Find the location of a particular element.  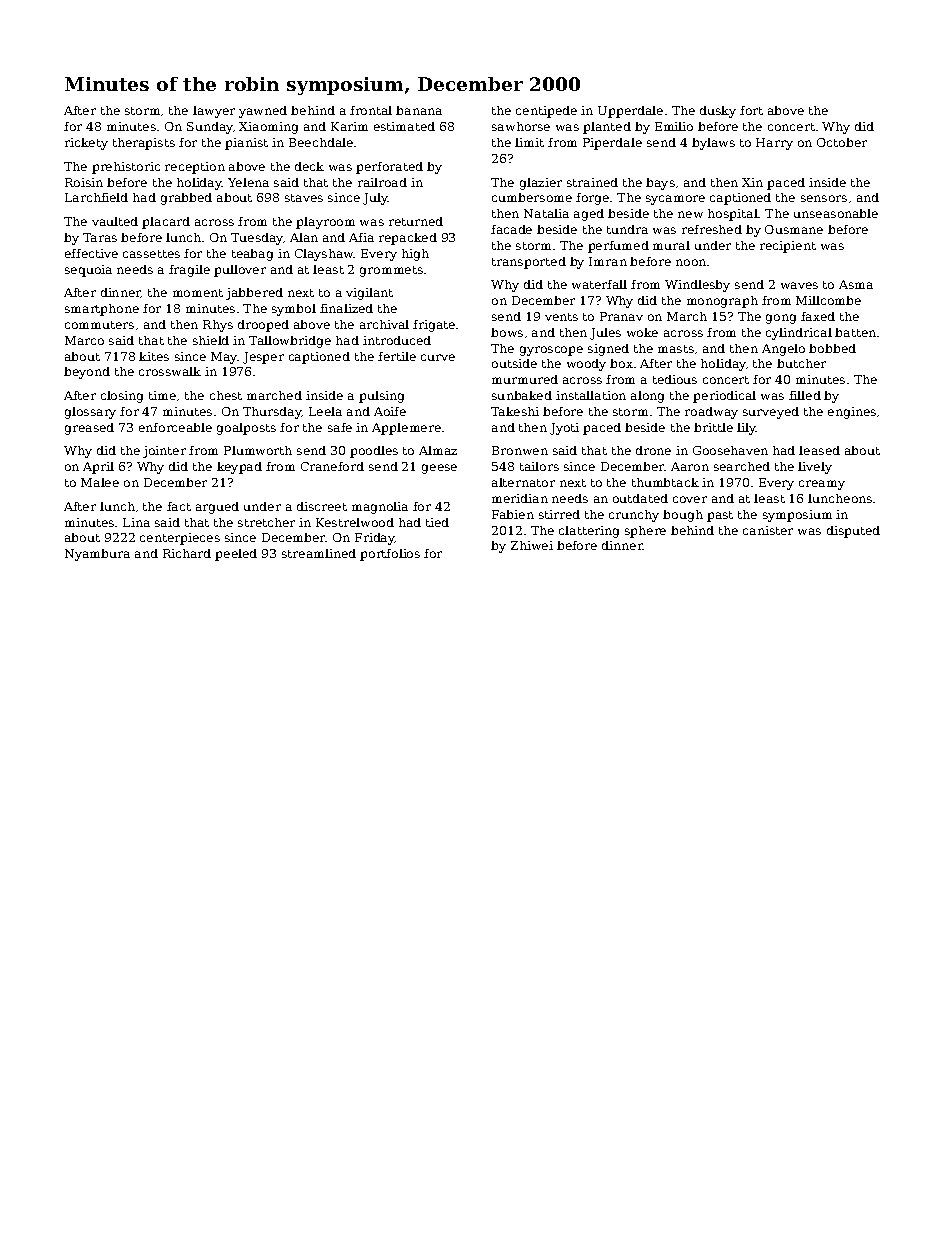

Karim is located at coordinates (349, 126).
